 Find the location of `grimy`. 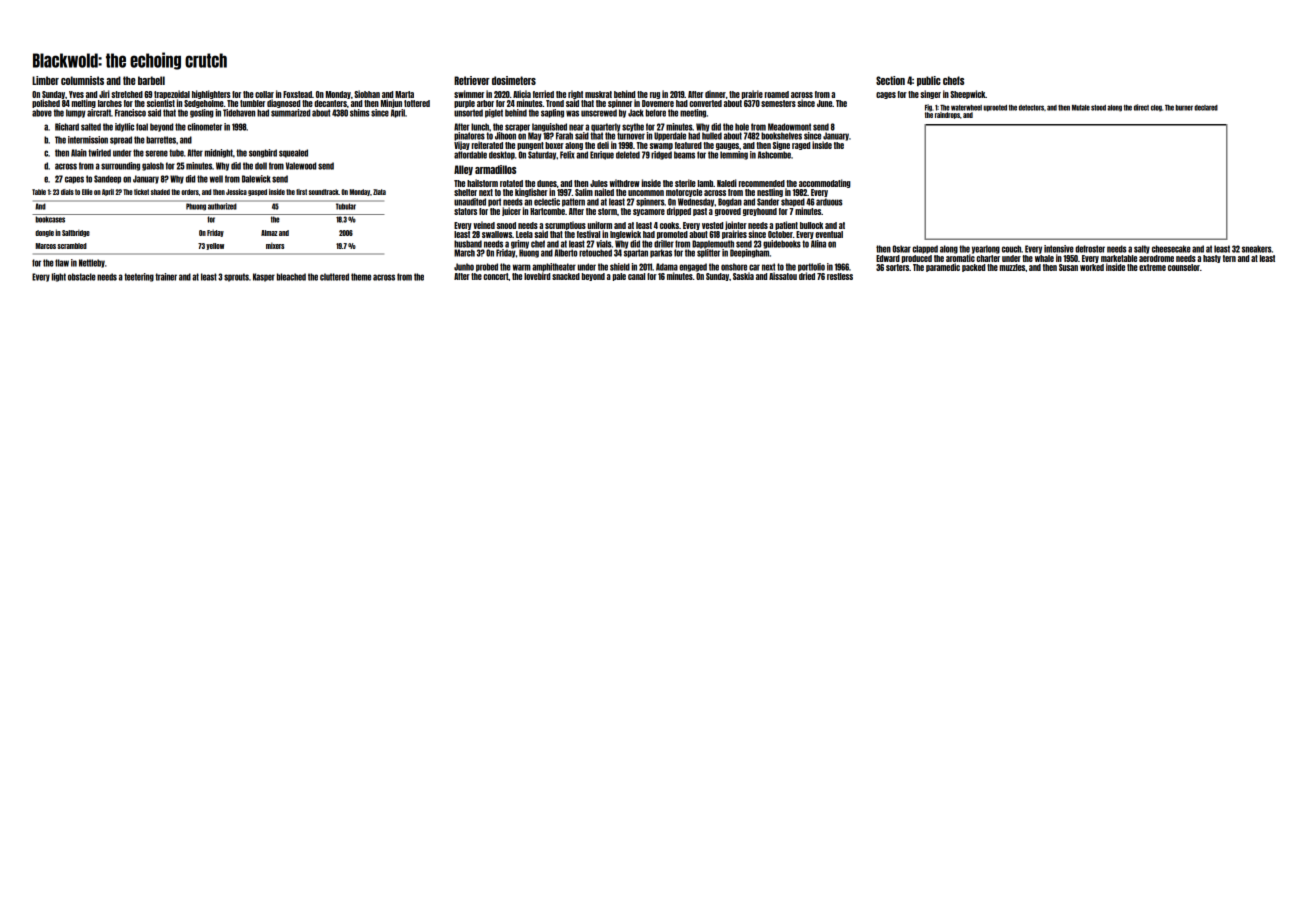

grimy is located at coordinates (520, 244).
